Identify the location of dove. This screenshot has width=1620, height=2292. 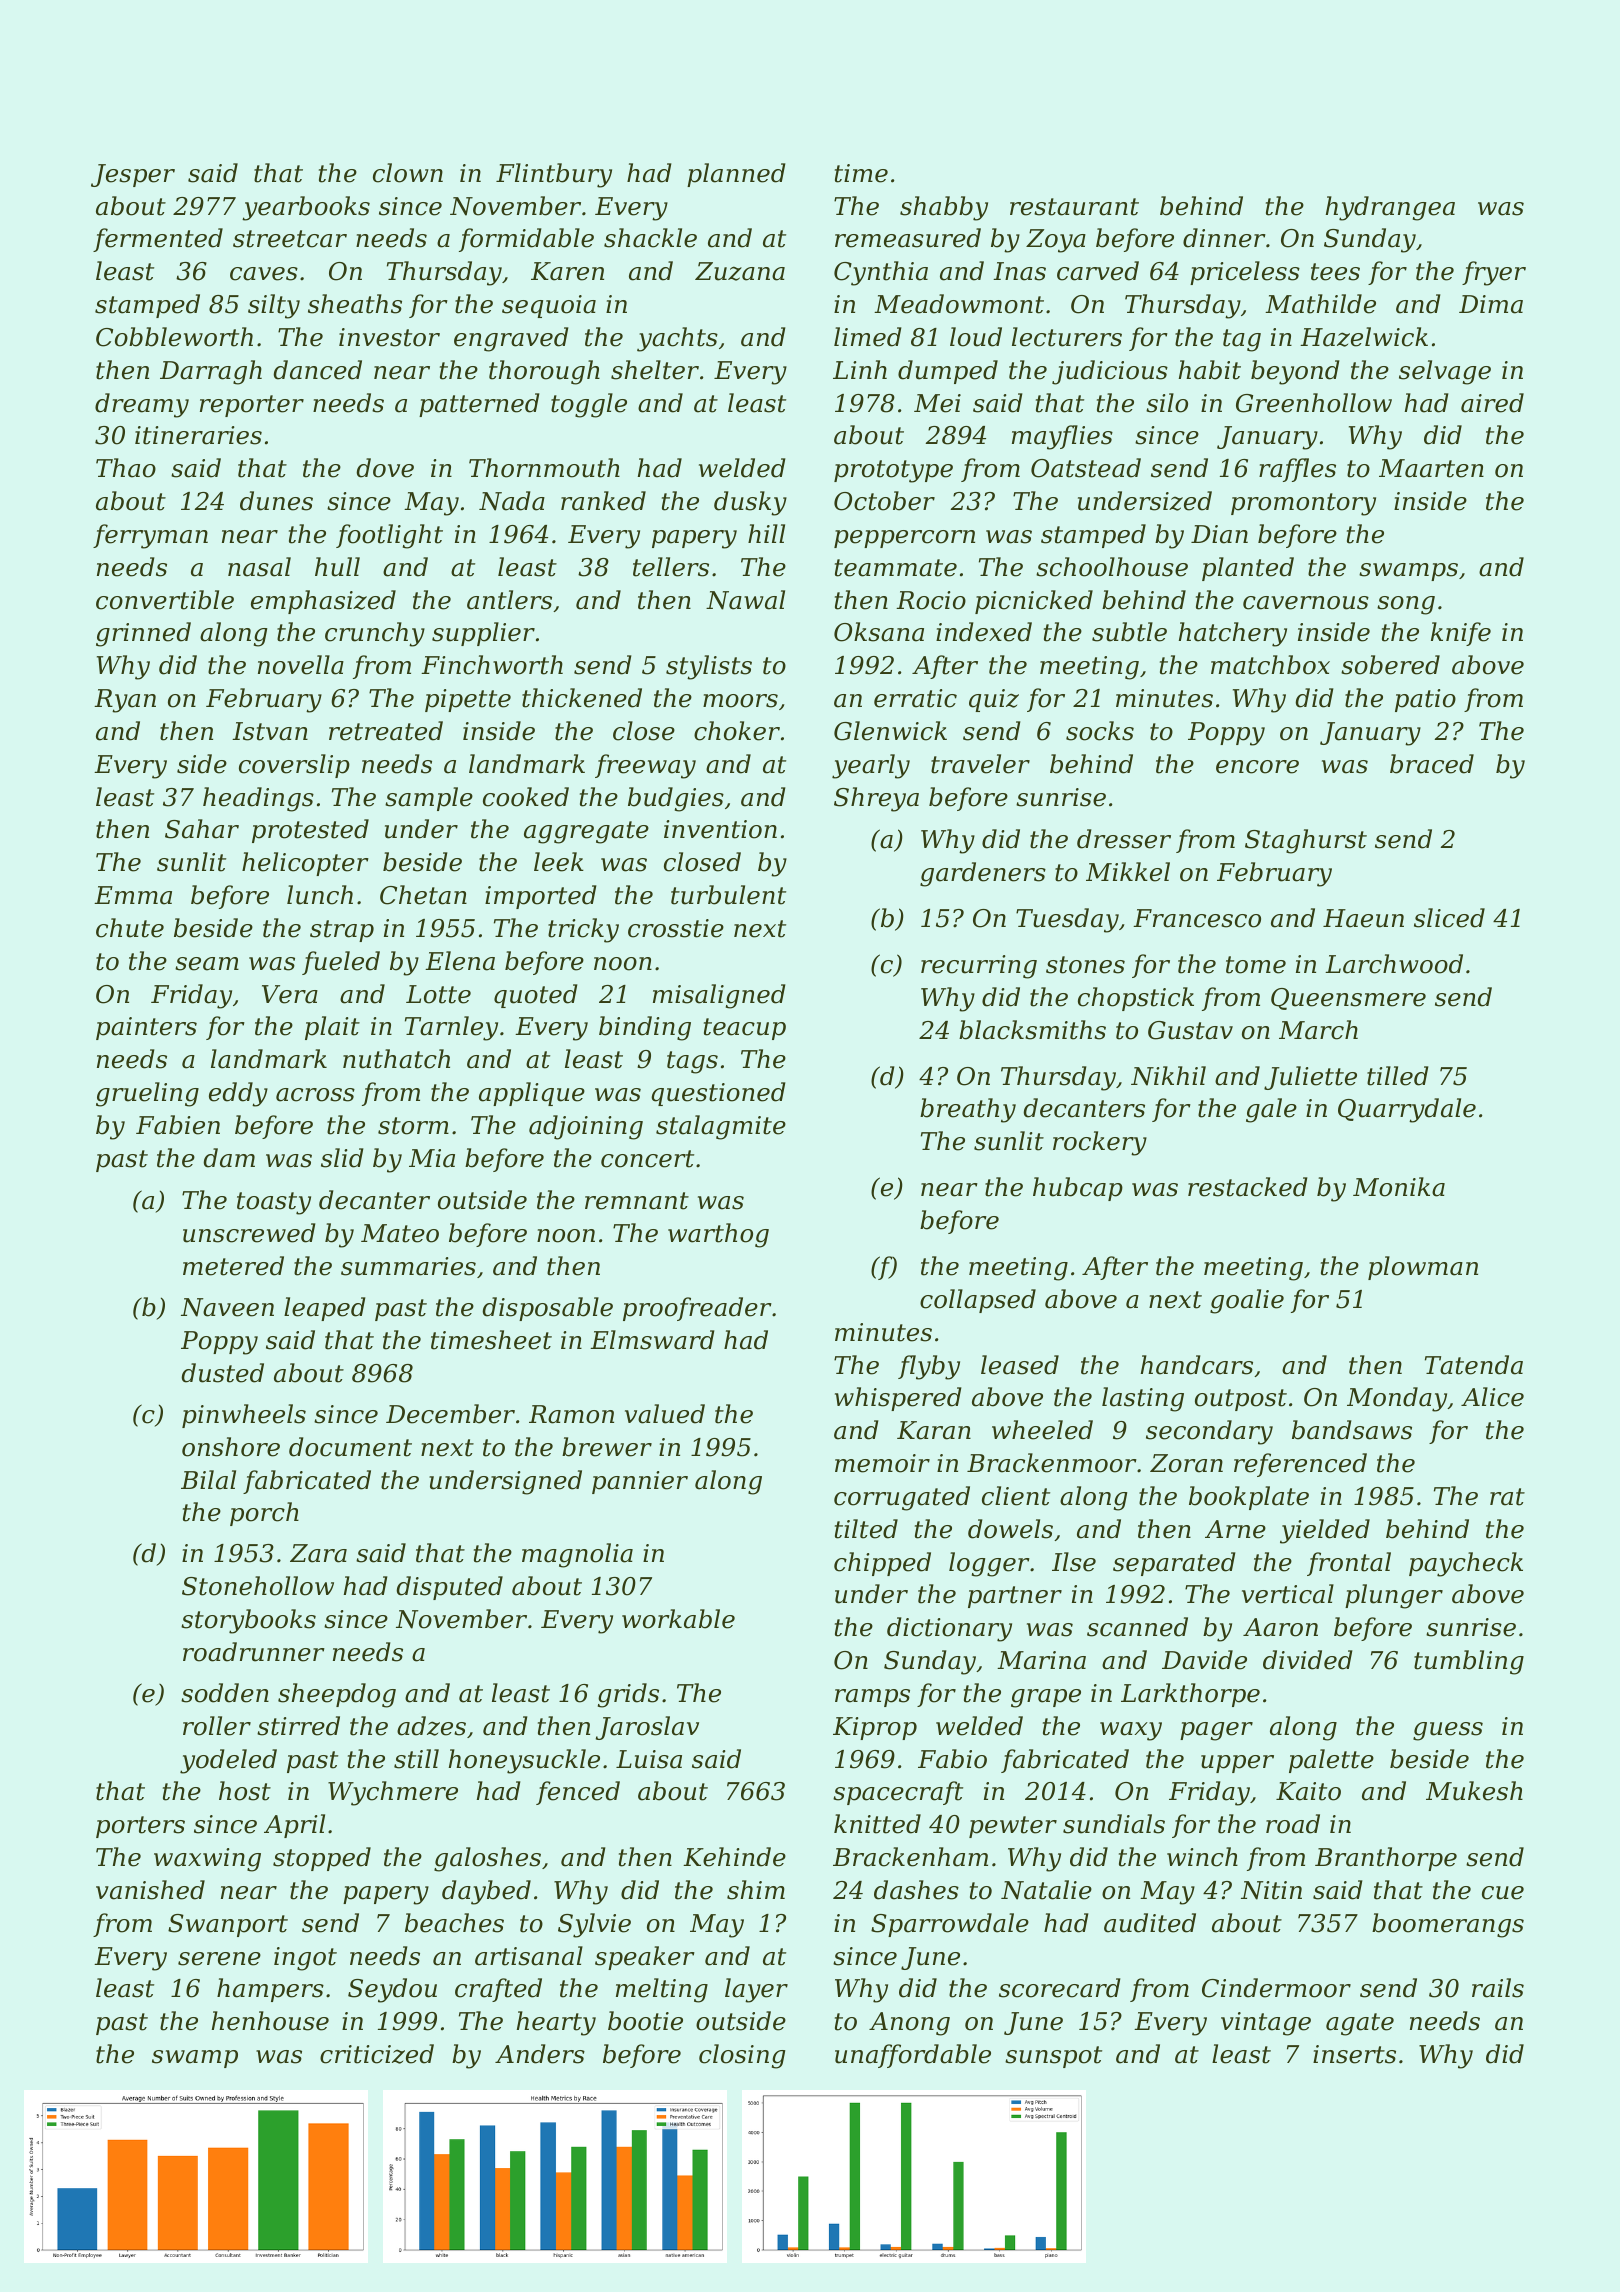
(385, 468).
